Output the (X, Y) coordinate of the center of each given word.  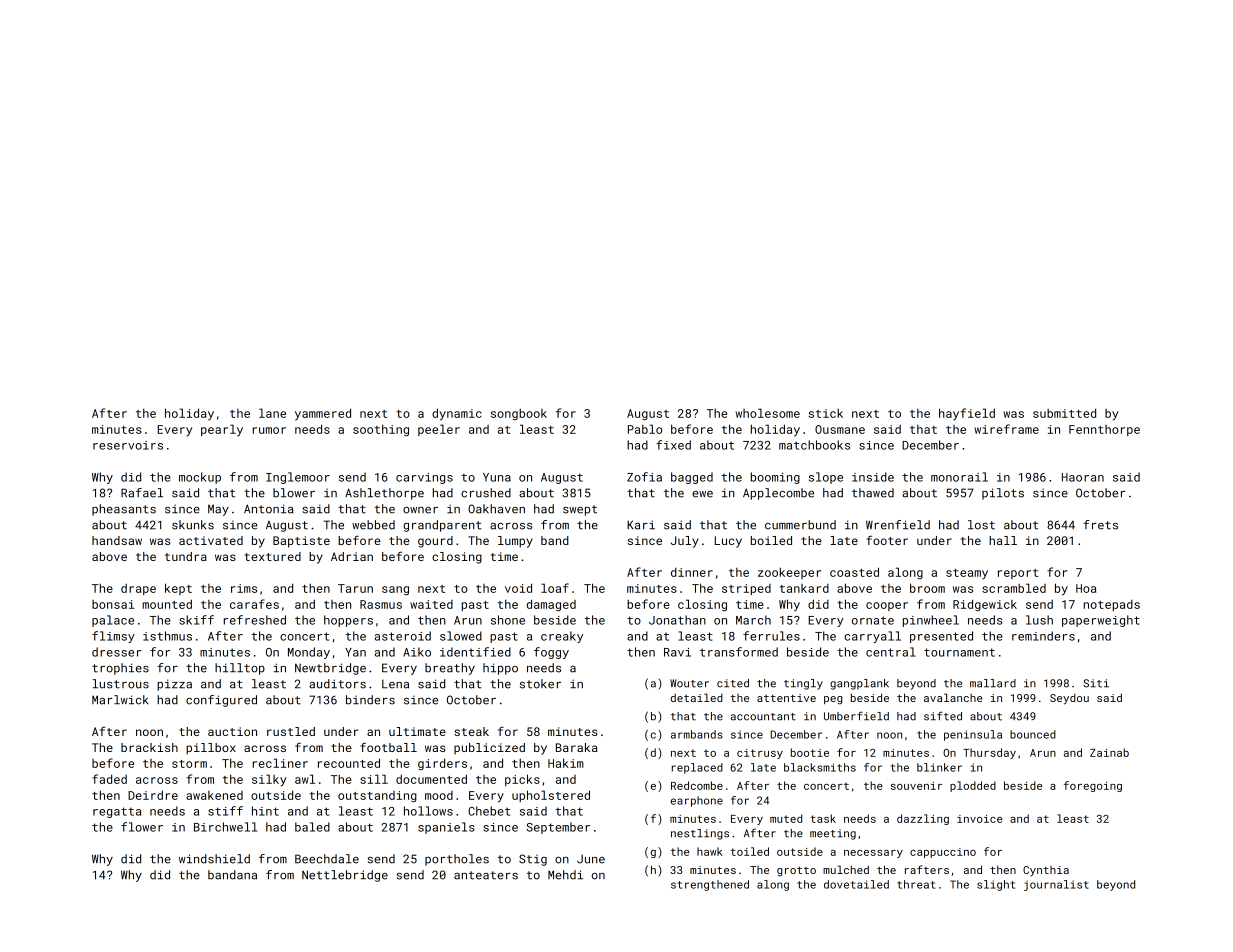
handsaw (117, 540)
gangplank (859, 684)
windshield (214, 859)
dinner (692, 572)
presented (941, 637)
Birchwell (225, 827)
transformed (739, 652)
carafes (254, 604)
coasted (854, 572)
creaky (562, 637)
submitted (1064, 413)
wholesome (767, 413)
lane (272, 413)
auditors (337, 684)
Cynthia (1046, 871)
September (558, 828)
